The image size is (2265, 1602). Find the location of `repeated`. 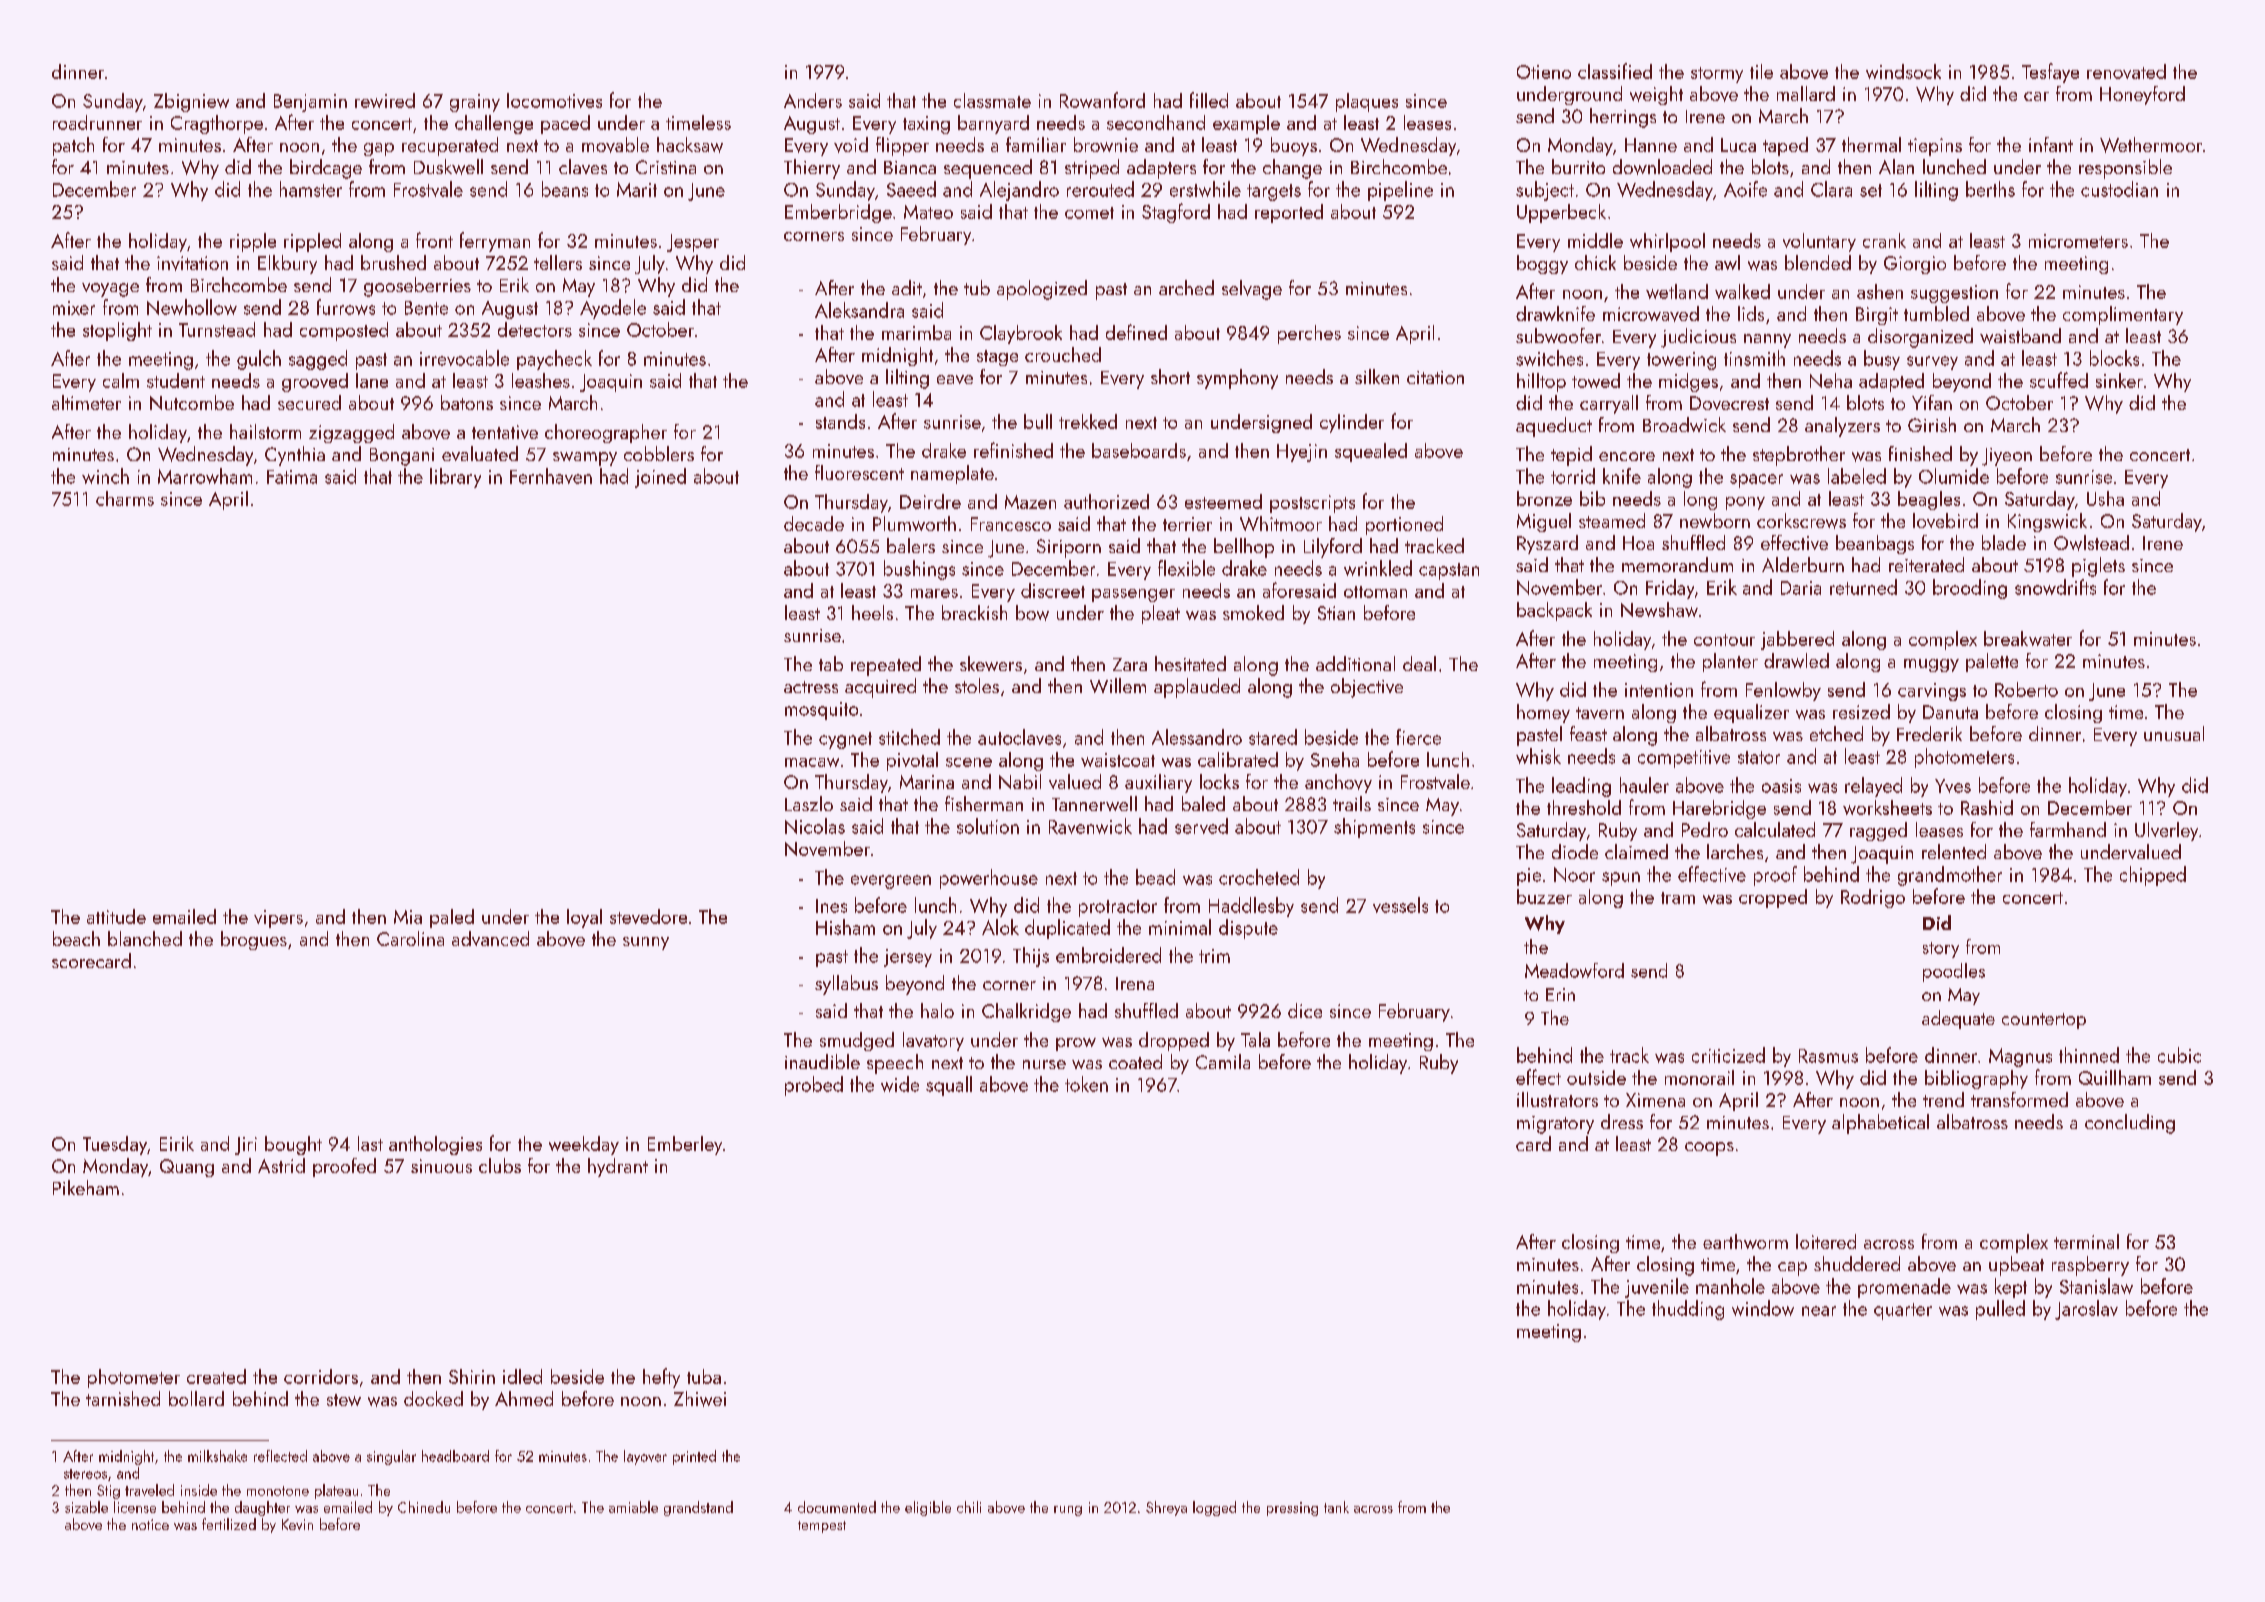

repeated is located at coordinates (886, 666).
